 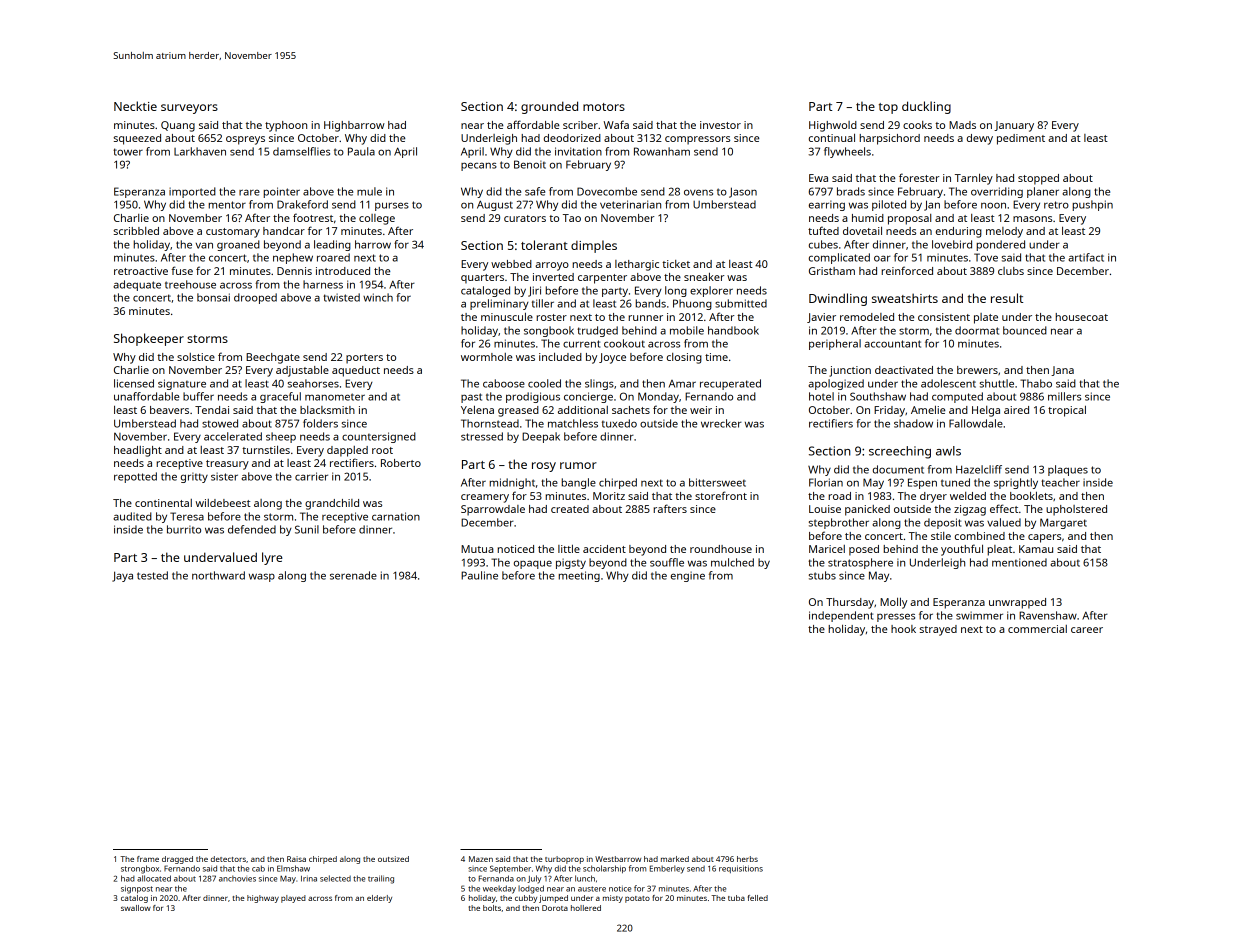 I want to click on swallow, so click(x=136, y=908).
